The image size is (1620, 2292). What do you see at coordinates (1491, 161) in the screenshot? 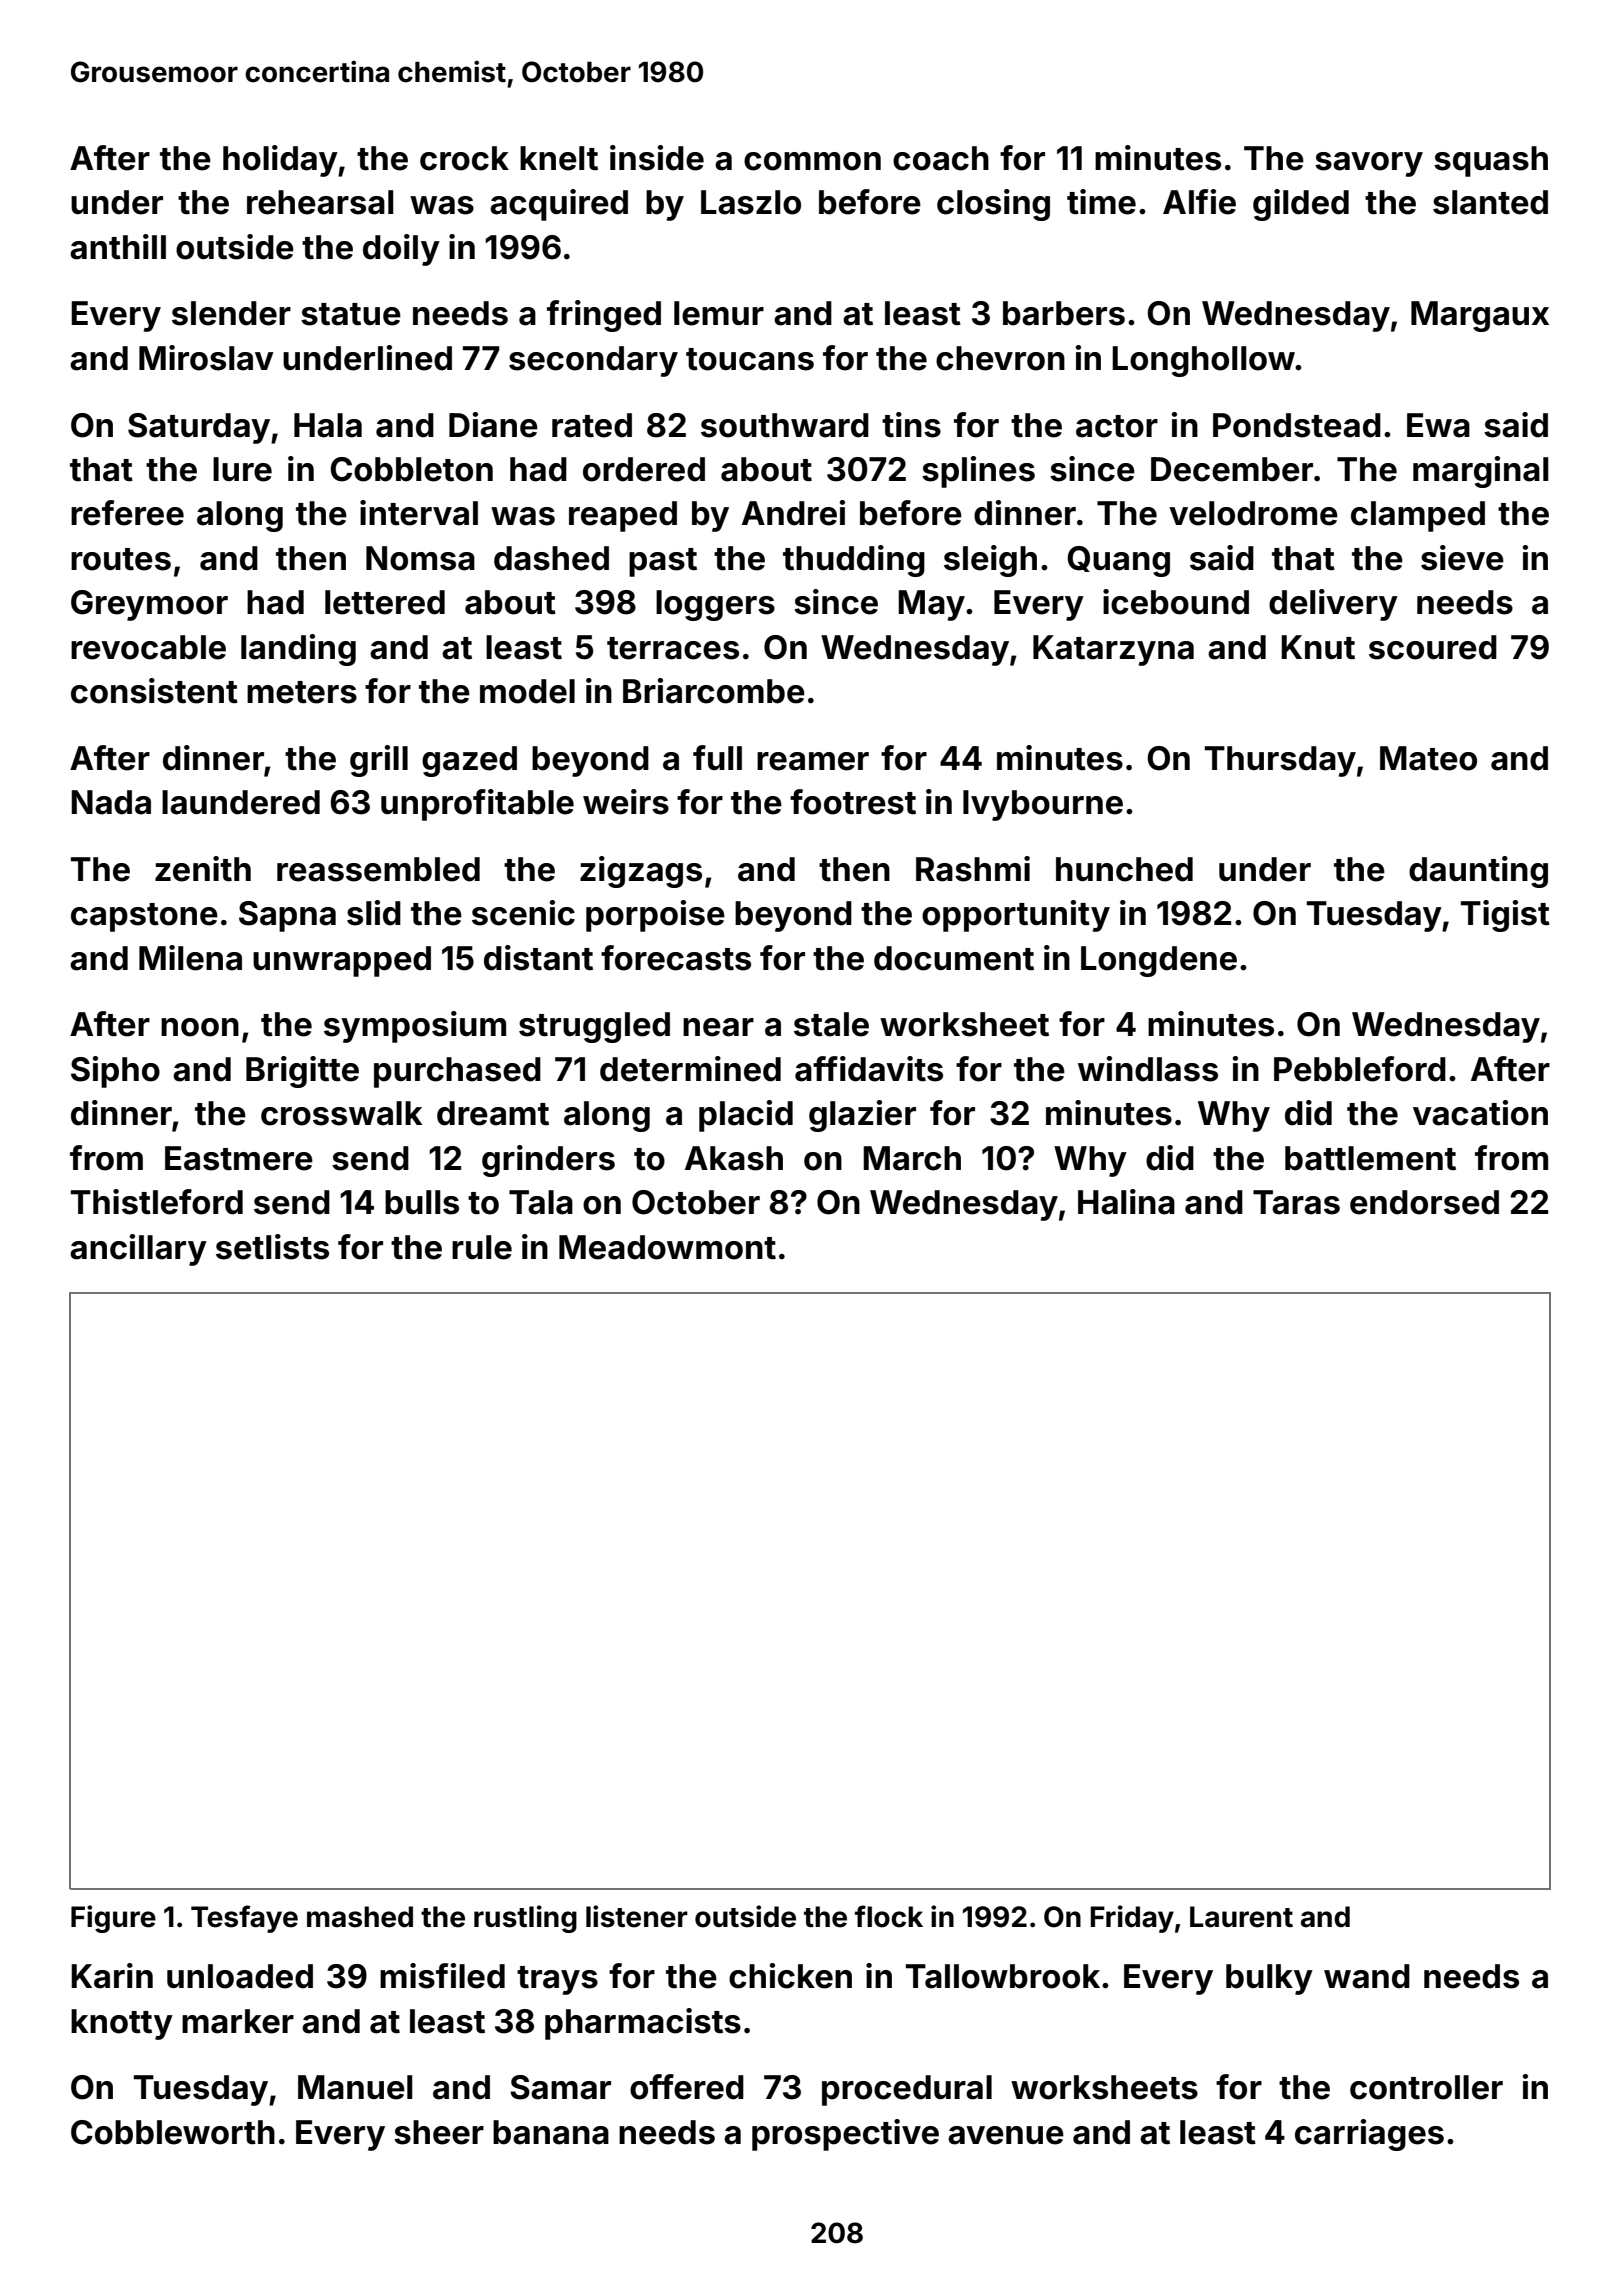
I see `squash` at bounding box center [1491, 161].
